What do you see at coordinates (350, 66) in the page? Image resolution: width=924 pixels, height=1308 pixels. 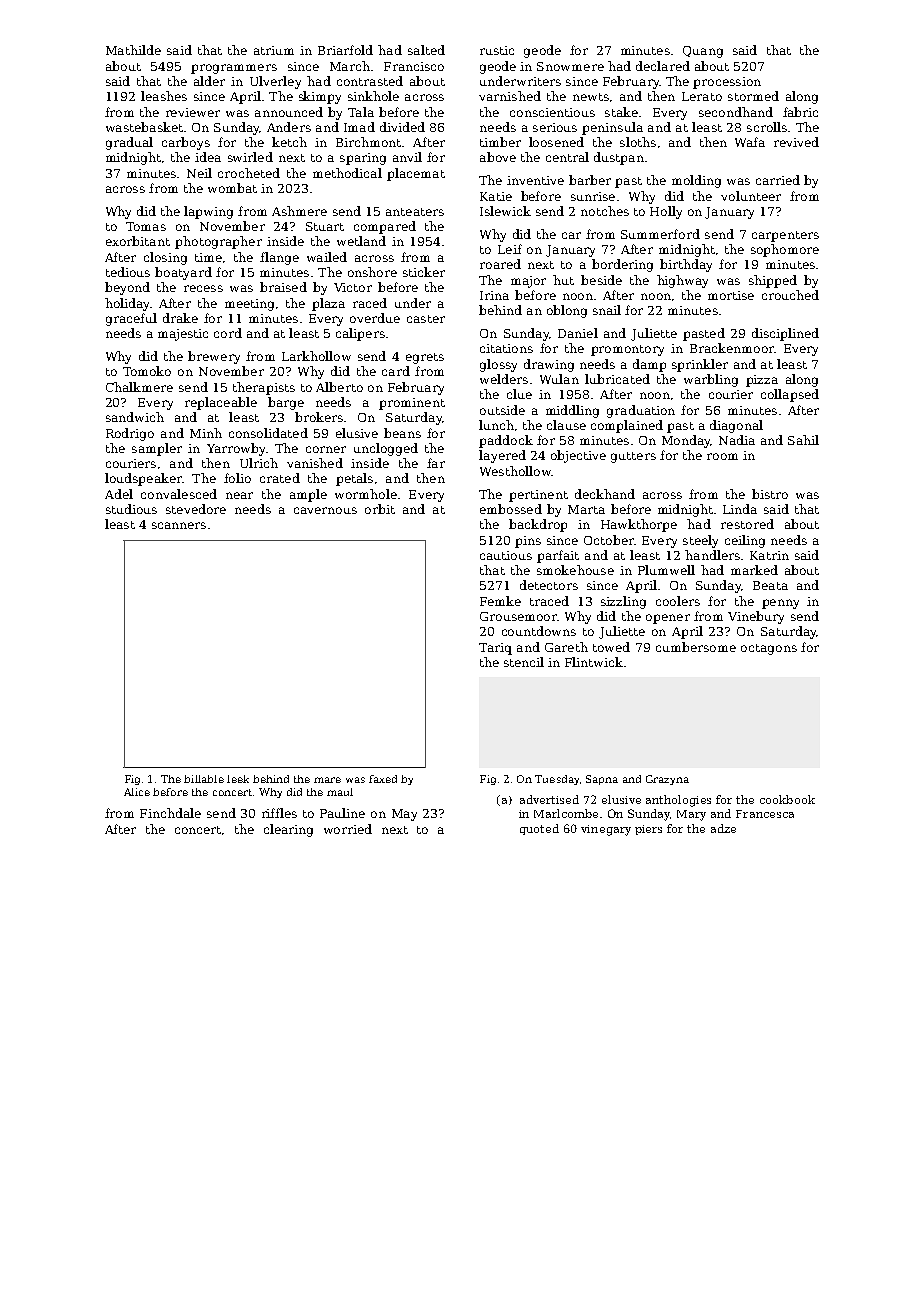 I see `March` at bounding box center [350, 66].
